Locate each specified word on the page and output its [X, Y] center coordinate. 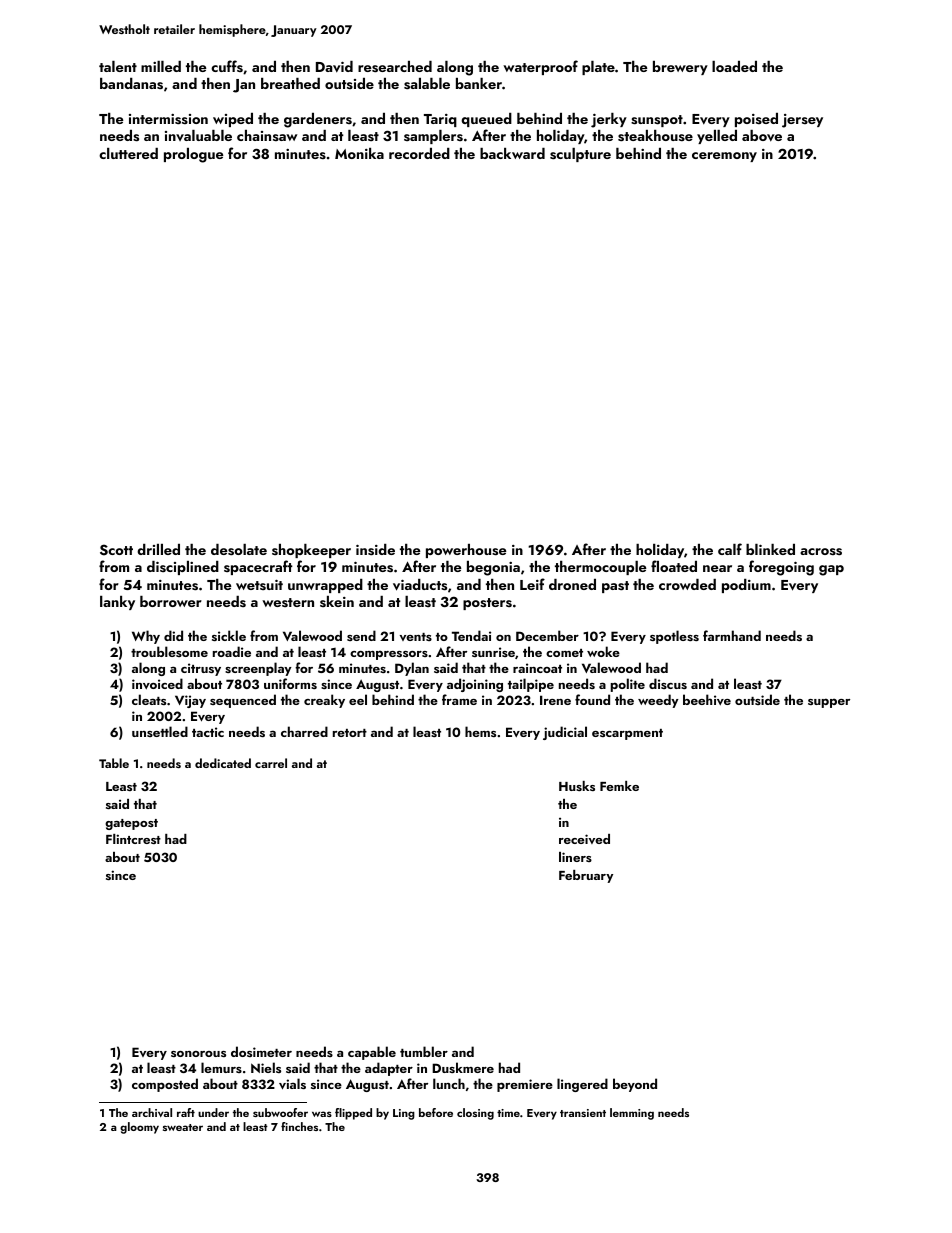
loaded [734, 66]
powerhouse [466, 551]
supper [829, 703]
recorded [419, 153]
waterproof [540, 67]
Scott [116, 550]
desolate [239, 550]
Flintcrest [133, 839]
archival [152, 1112]
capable [372, 1053]
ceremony [724, 157]
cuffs [227, 66]
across [821, 552]
